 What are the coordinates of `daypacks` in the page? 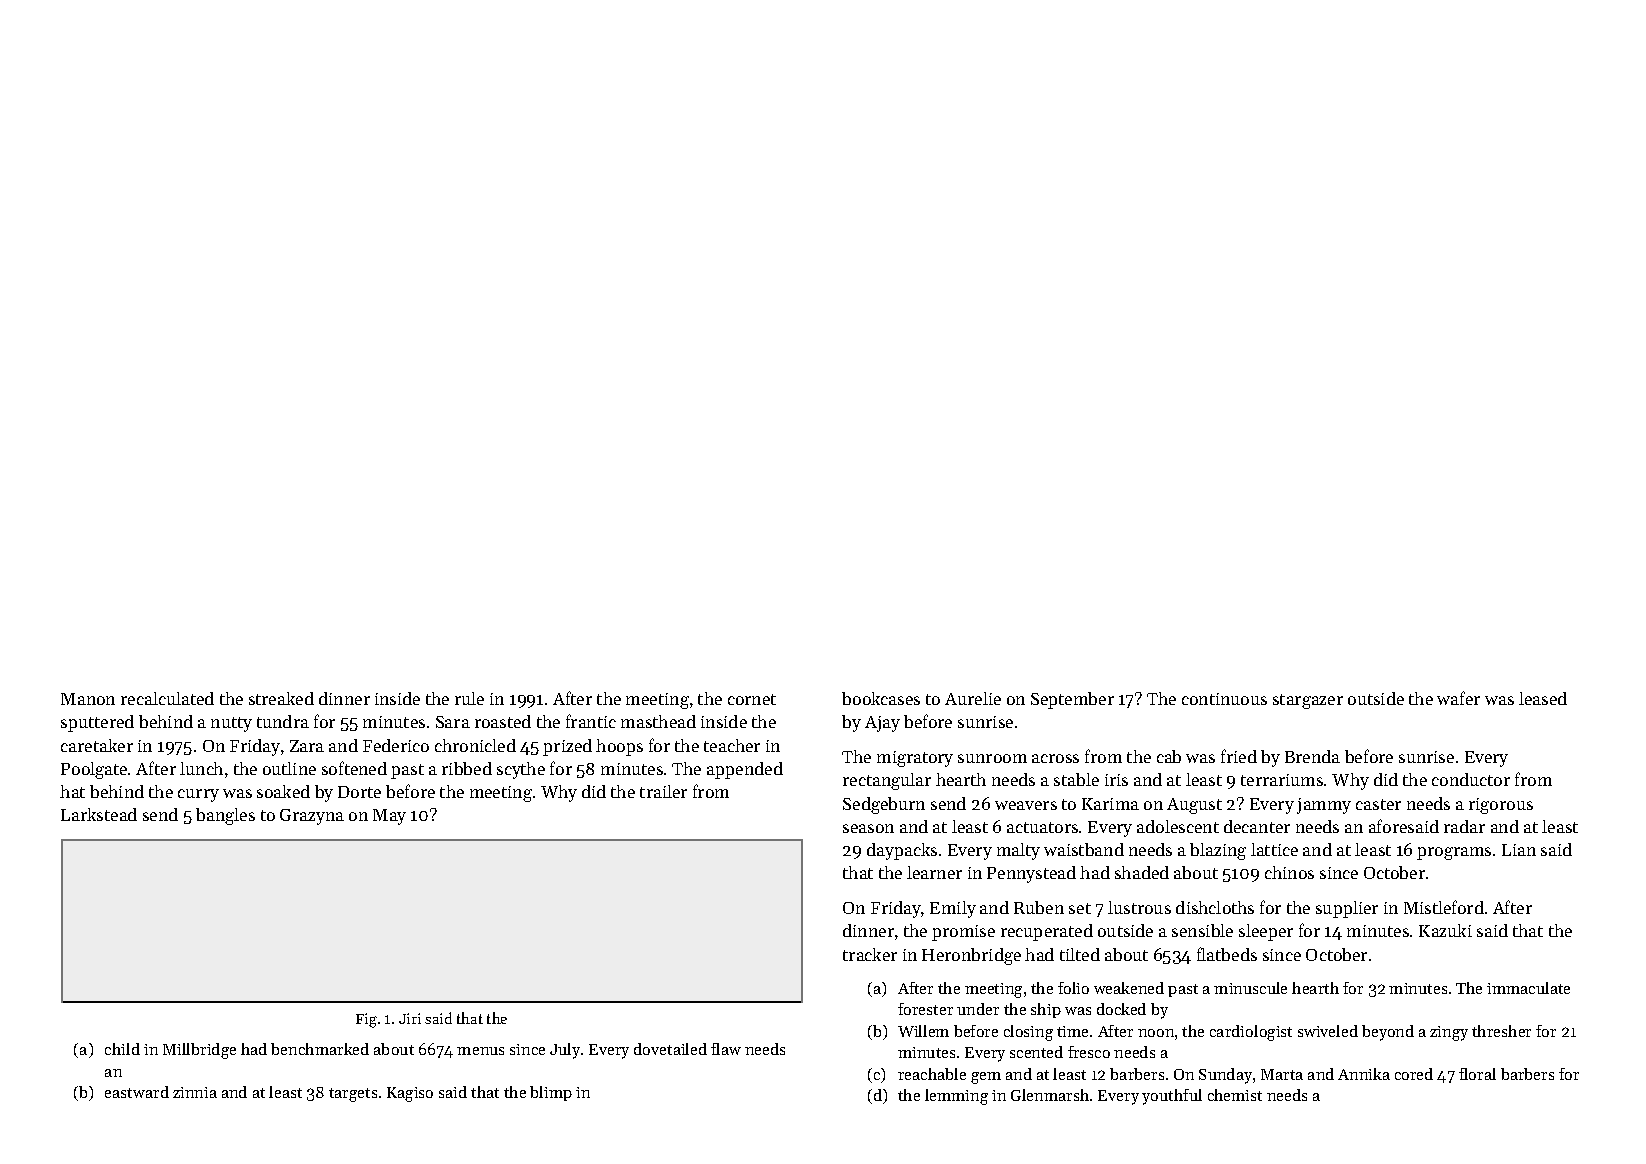 It's located at (902, 851).
